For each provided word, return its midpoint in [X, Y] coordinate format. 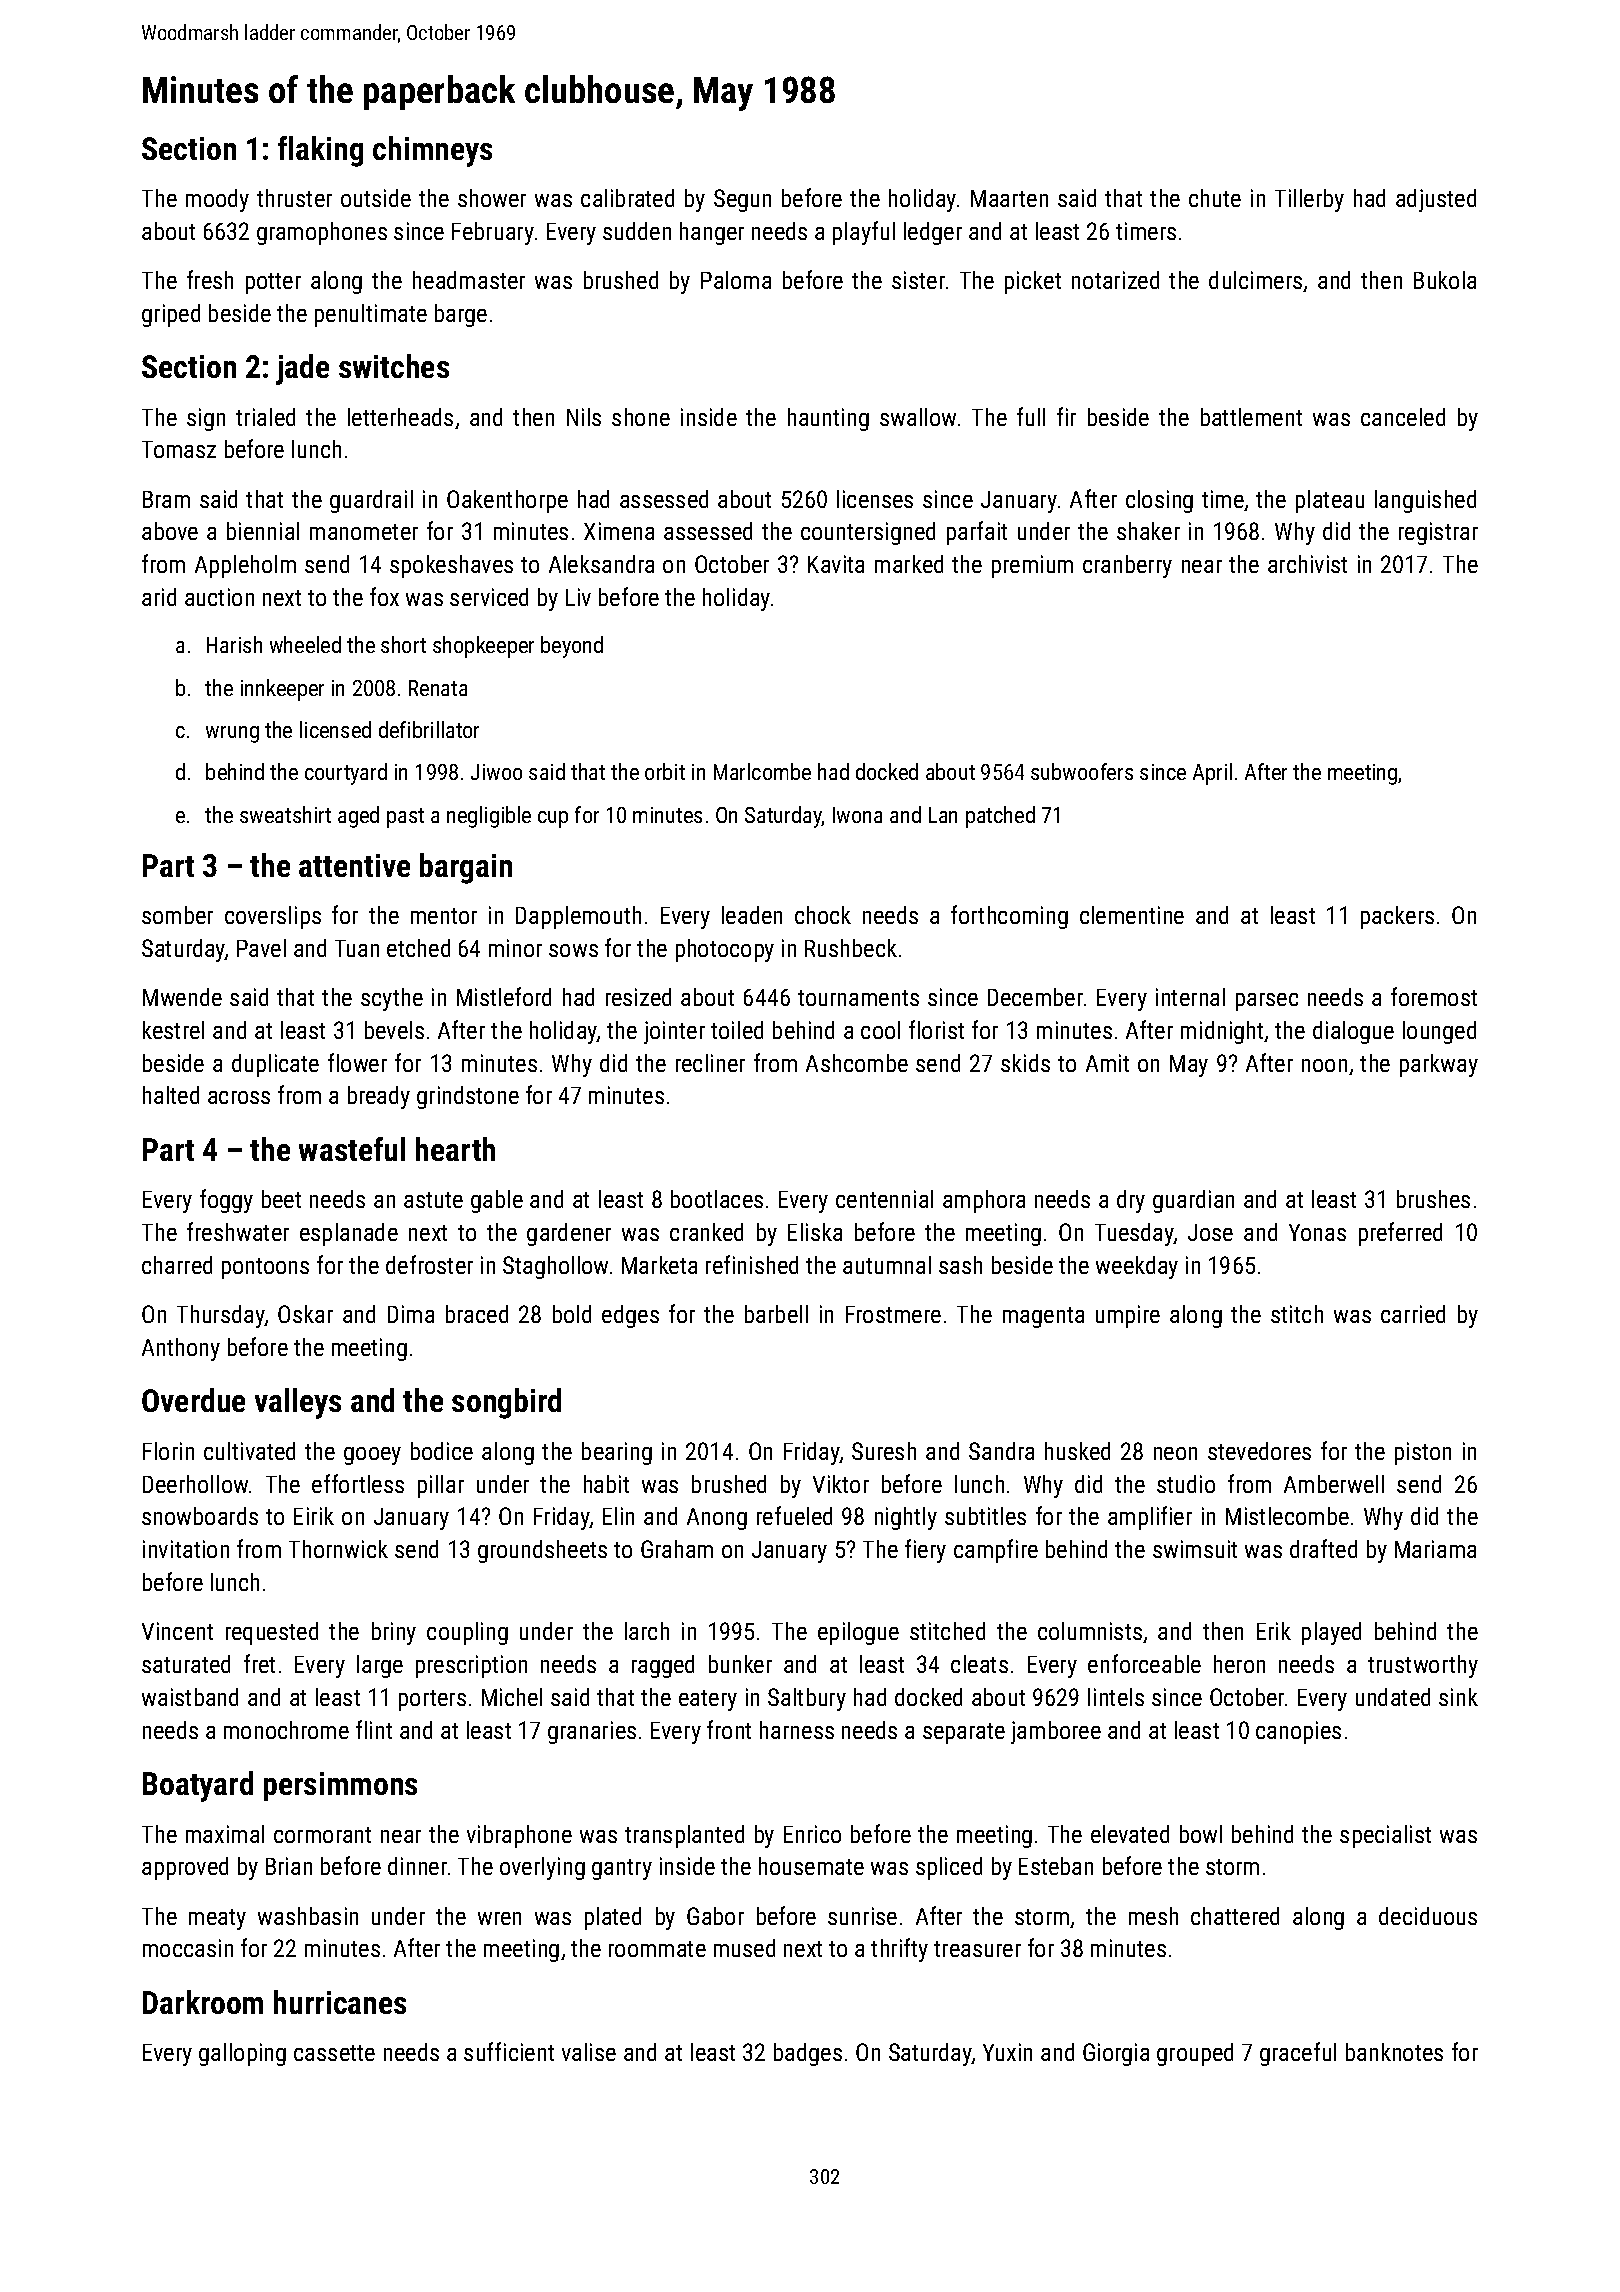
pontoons [265, 1268]
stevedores [1259, 1451]
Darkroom [203, 2002]
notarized [1115, 280]
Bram [166, 499]
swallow [918, 417]
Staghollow [555, 1267]
